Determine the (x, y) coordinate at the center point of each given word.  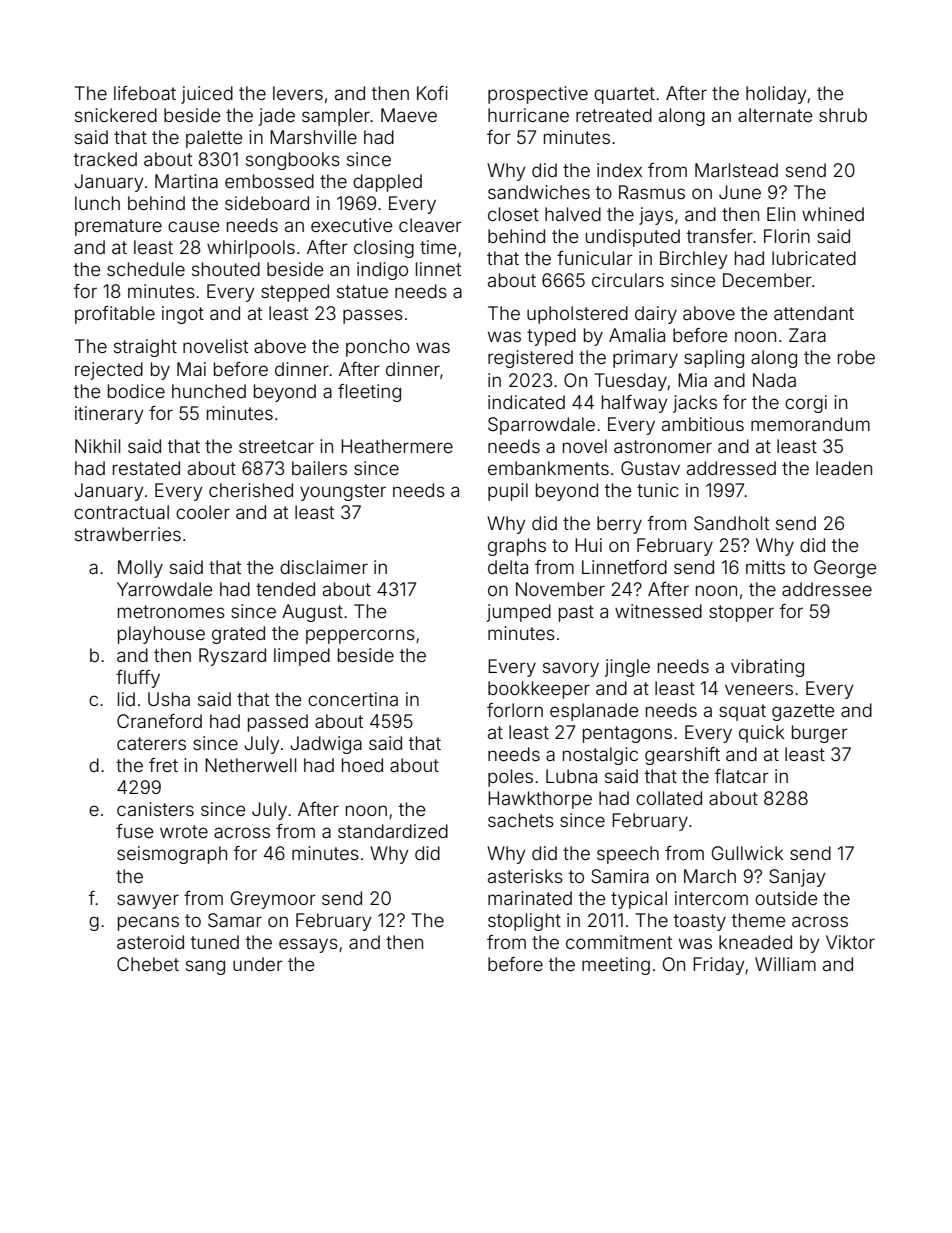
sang (205, 967)
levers (298, 93)
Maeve (409, 115)
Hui (588, 545)
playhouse (161, 635)
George (845, 569)
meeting (616, 966)
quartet (624, 95)
